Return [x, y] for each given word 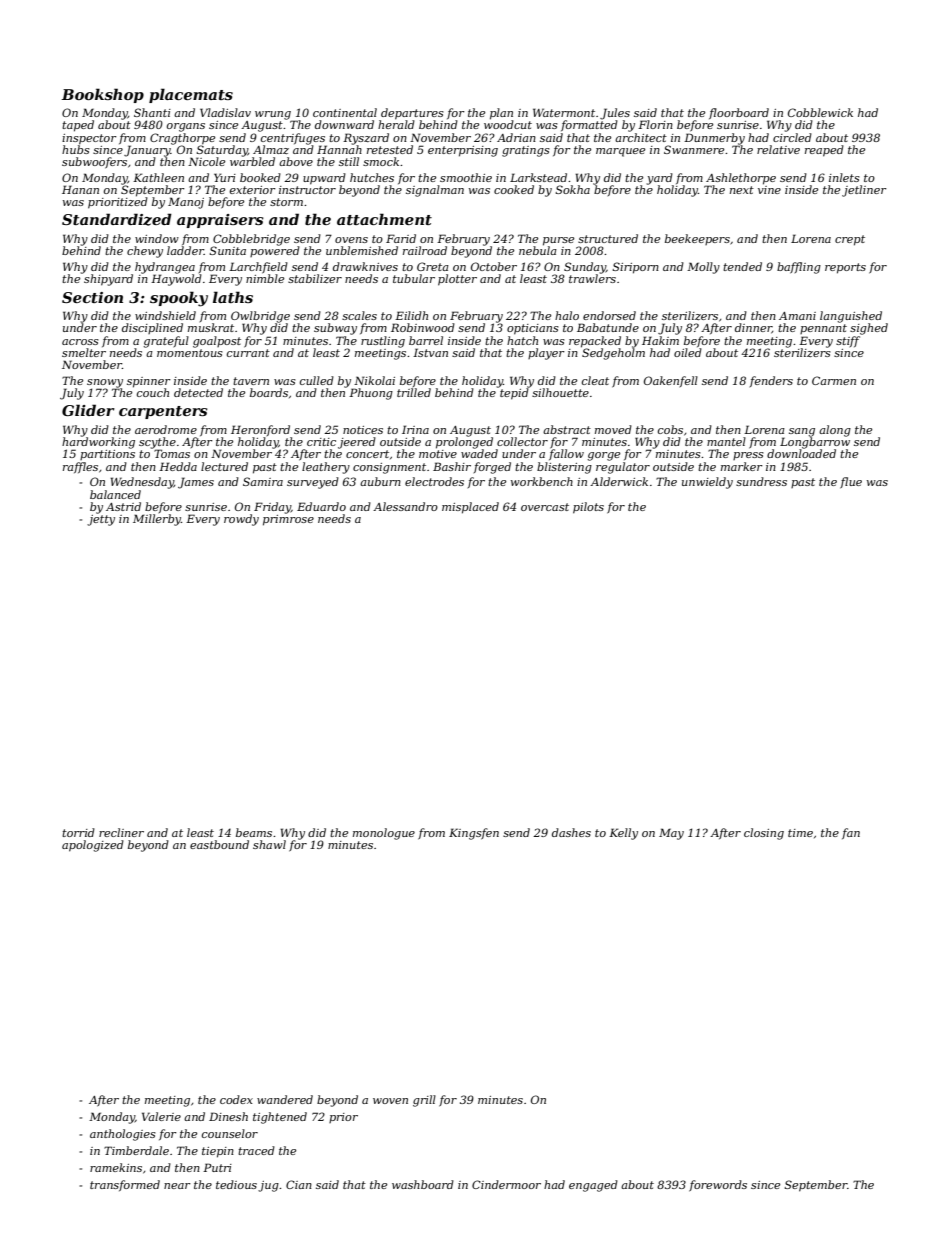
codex [236, 1099]
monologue [384, 834]
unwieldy [707, 483]
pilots [588, 508]
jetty [101, 520]
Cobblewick [820, 112]
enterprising [463, 151]
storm [286, 202]
